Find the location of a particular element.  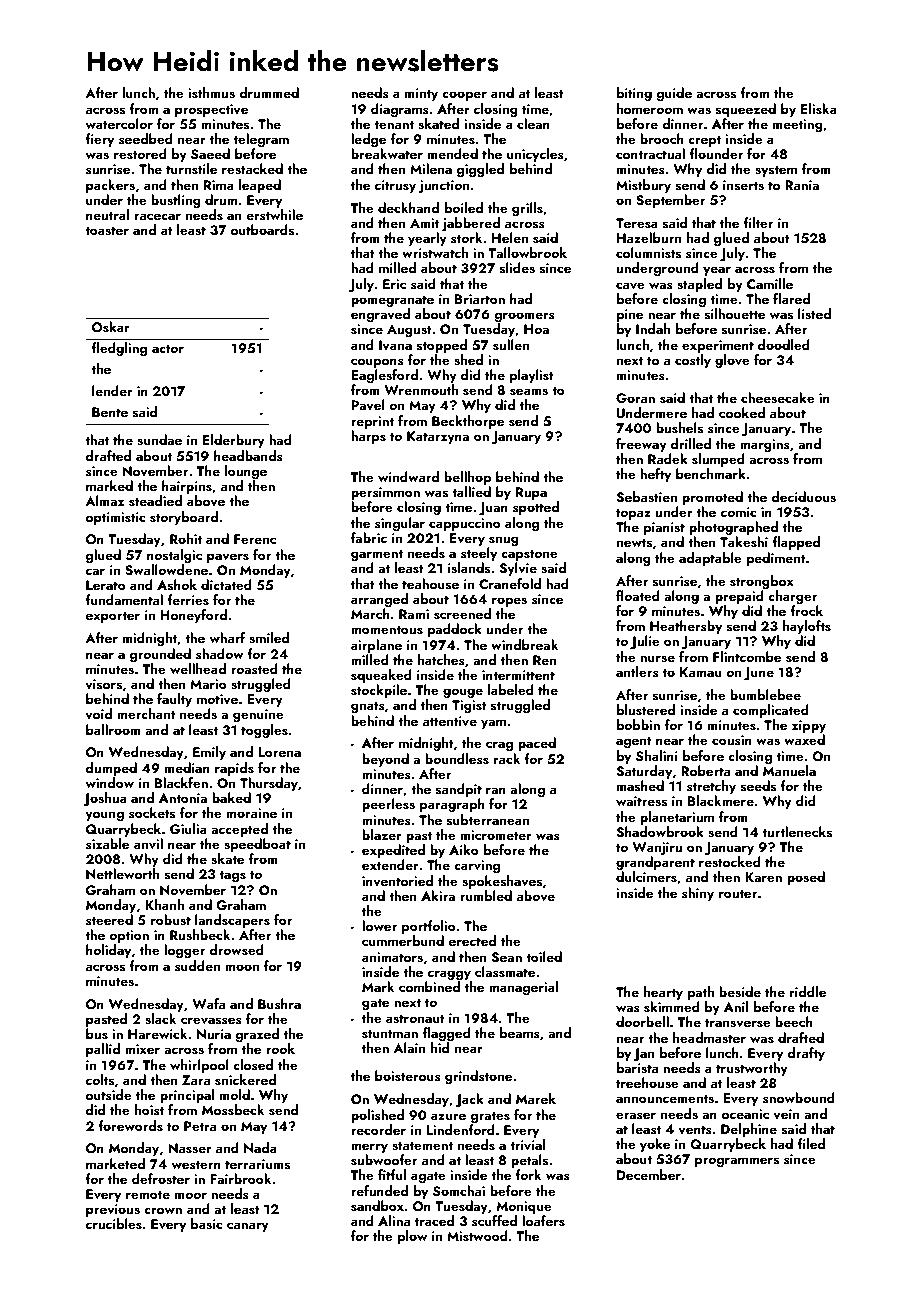

turtlenecks is located at coordinates (797, 831).
